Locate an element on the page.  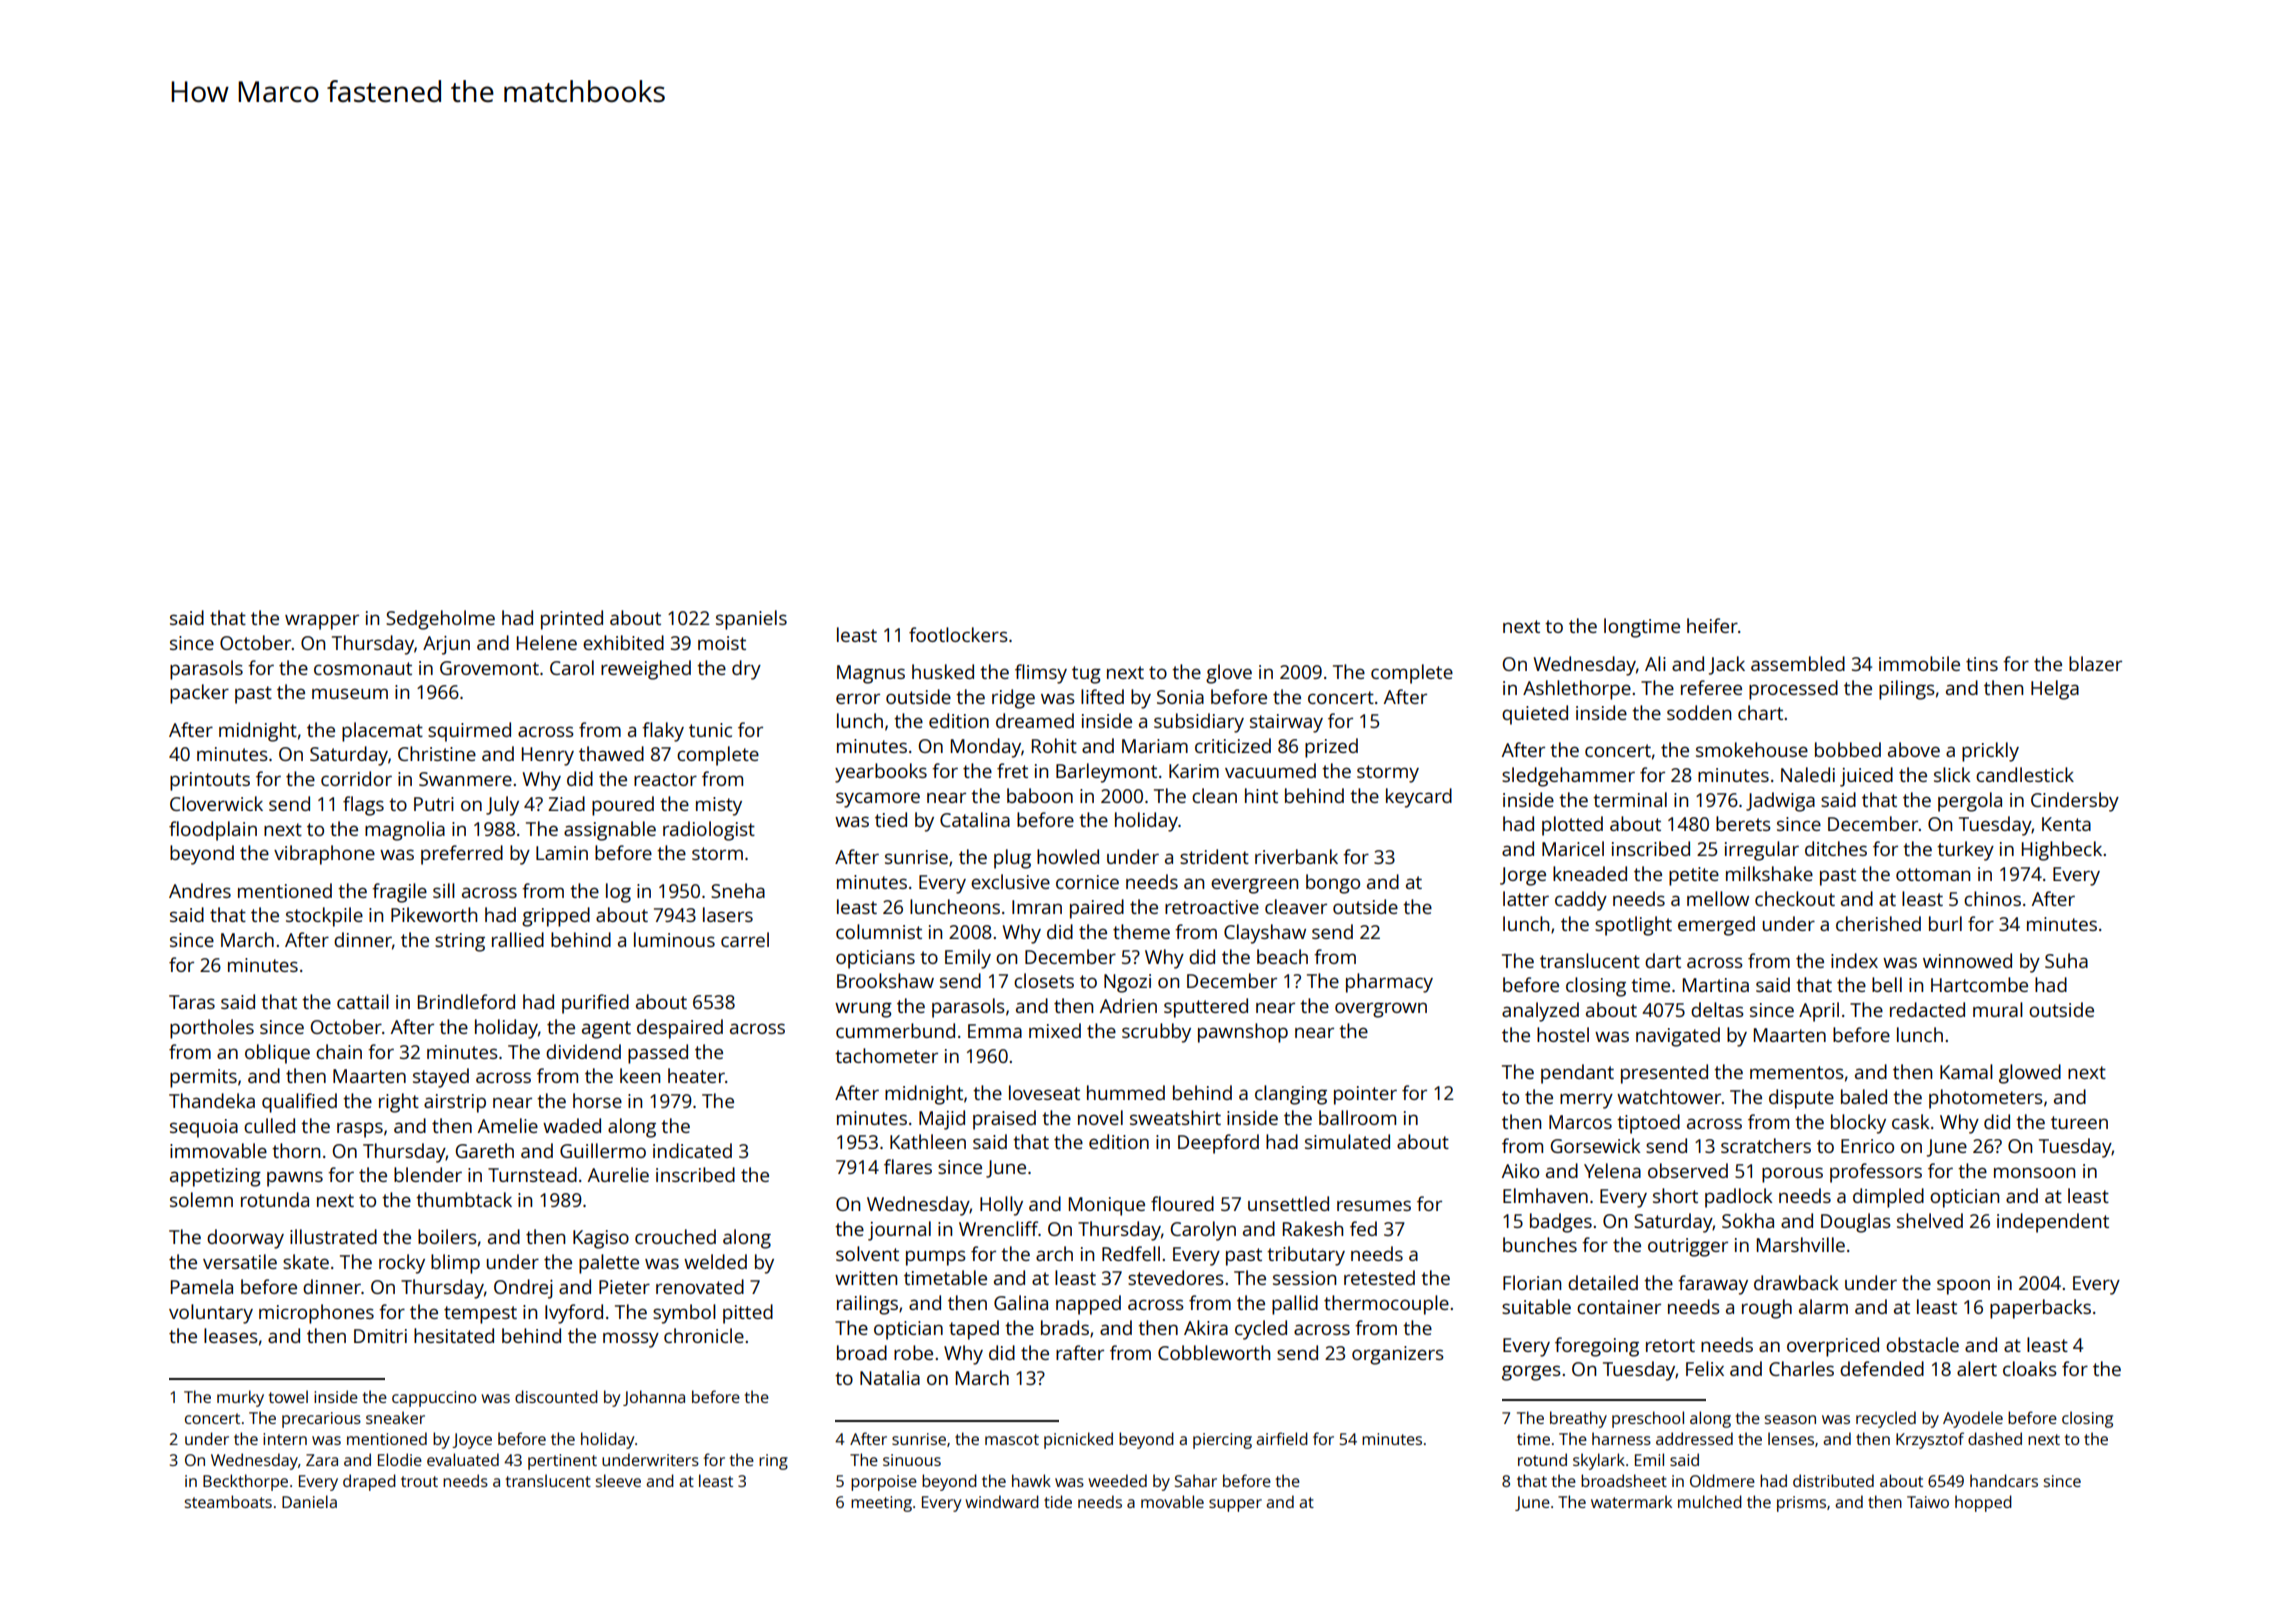
rallied is located at coordinates (518, 939).
